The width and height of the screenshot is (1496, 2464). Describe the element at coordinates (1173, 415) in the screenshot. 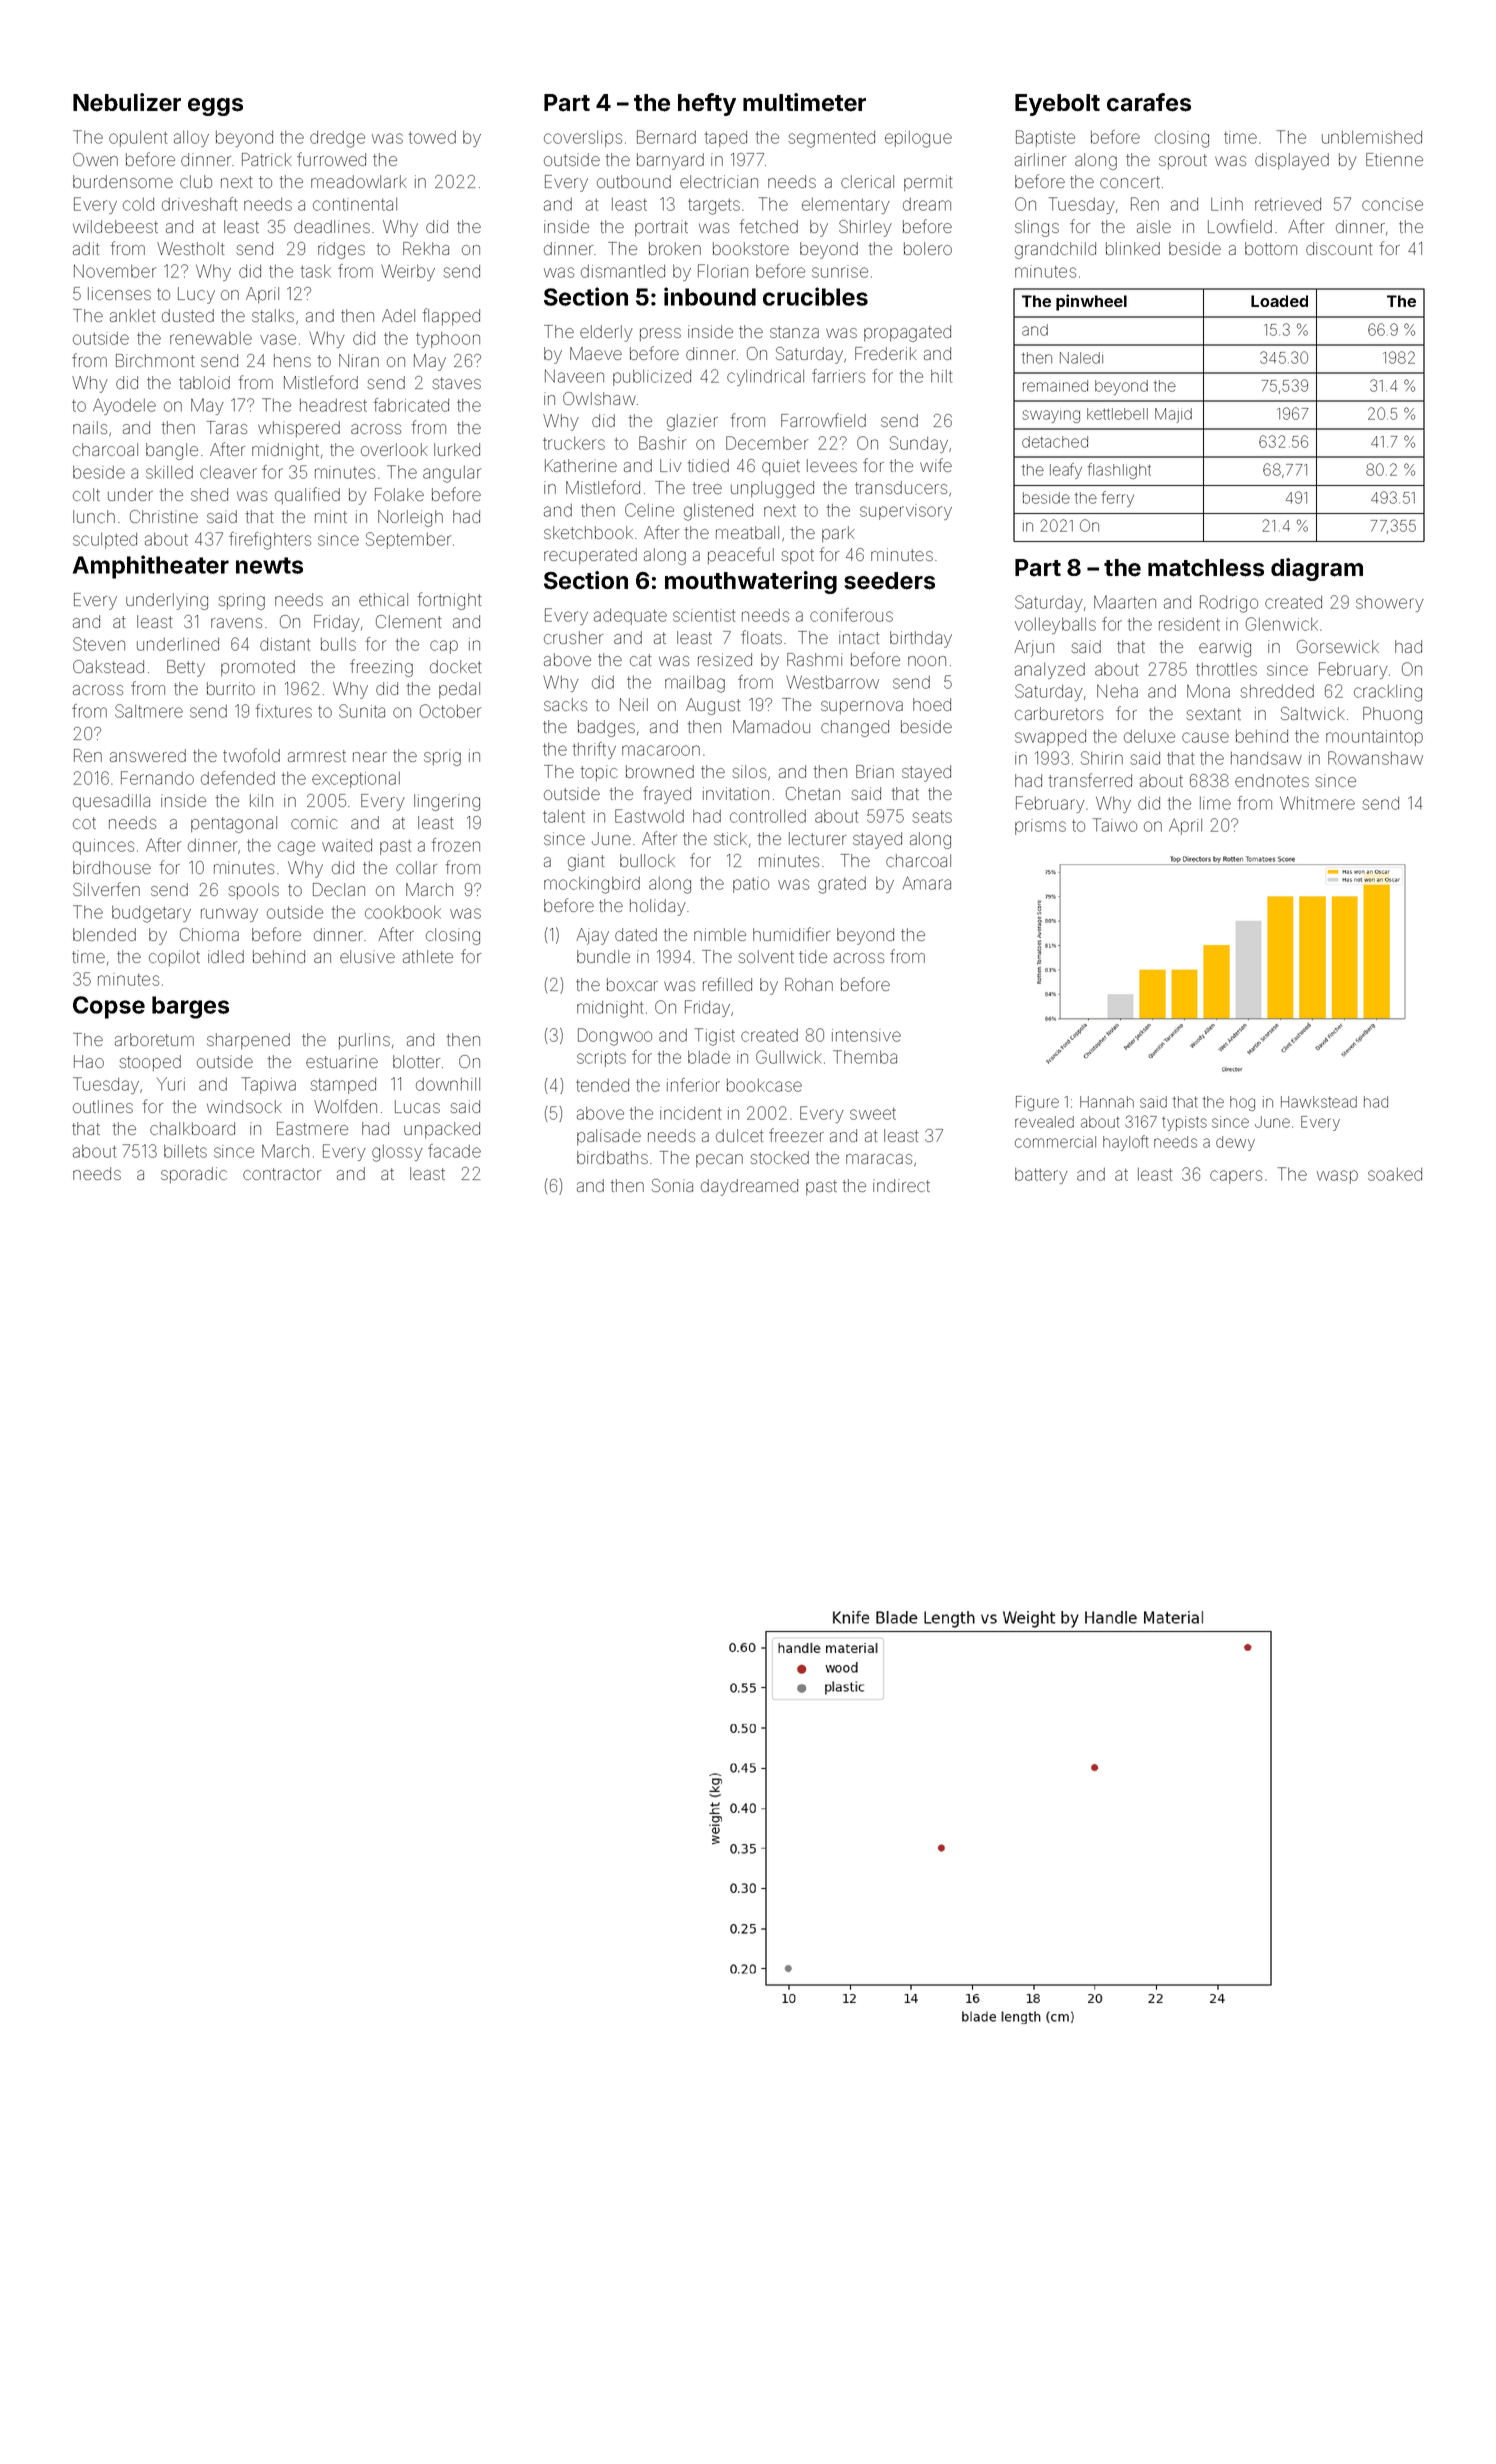

I see `Majid` at that location.
